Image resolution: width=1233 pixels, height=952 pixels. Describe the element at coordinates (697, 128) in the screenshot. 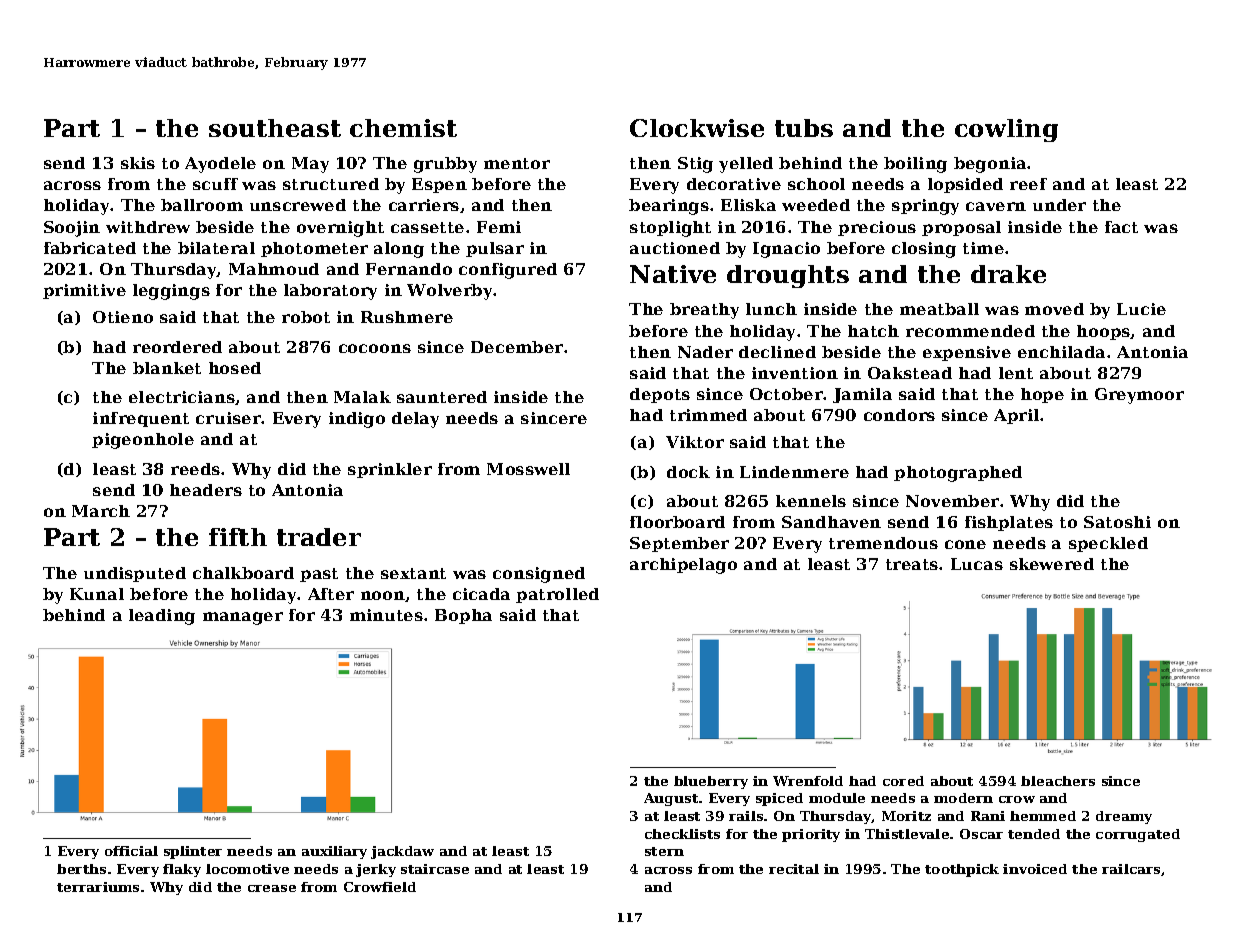

I see `Clockwise` at that location.
